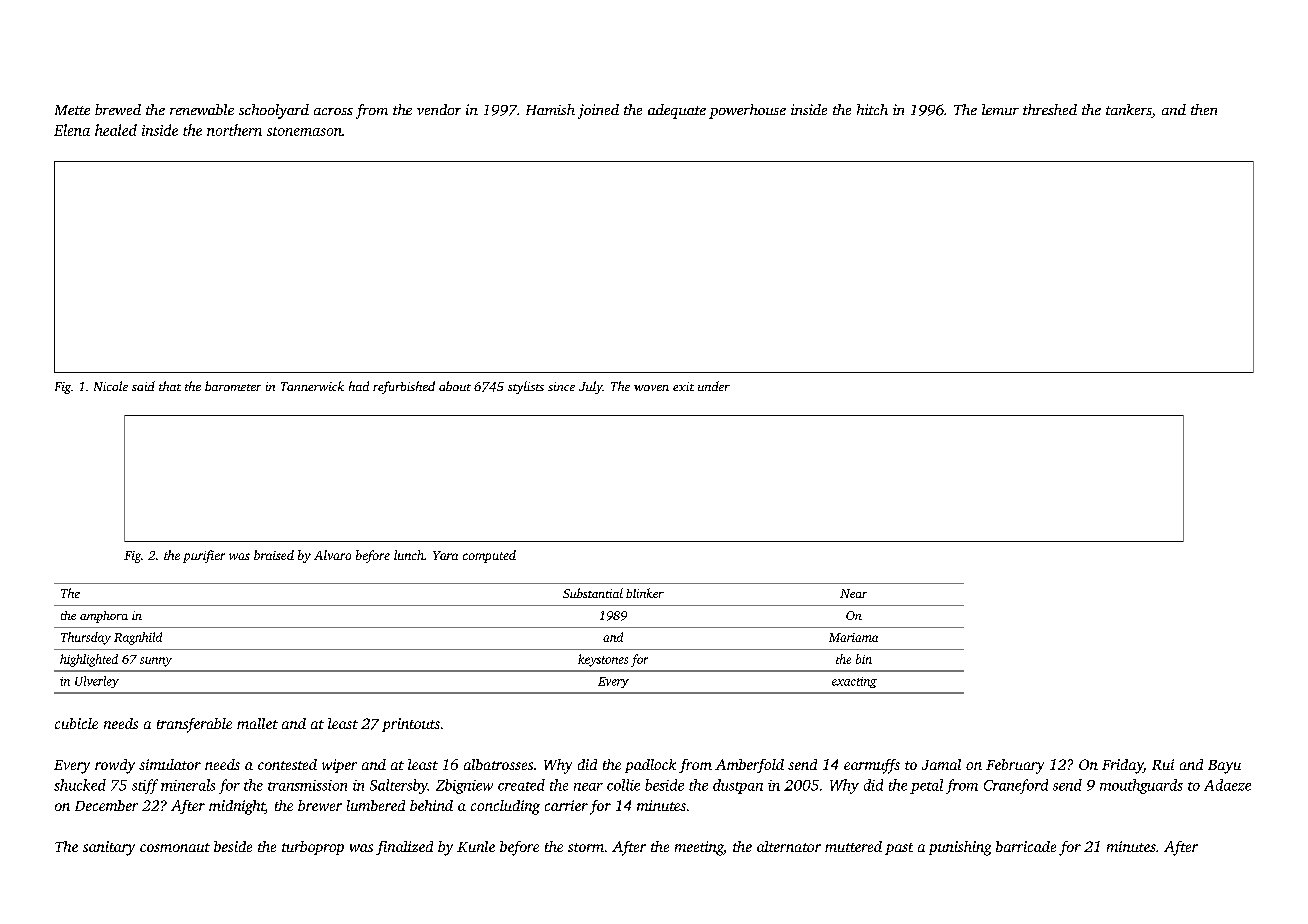  What do you see at coordinates (960, 848) in the page?
I see `punishing` at bounding box center [960, 848].
